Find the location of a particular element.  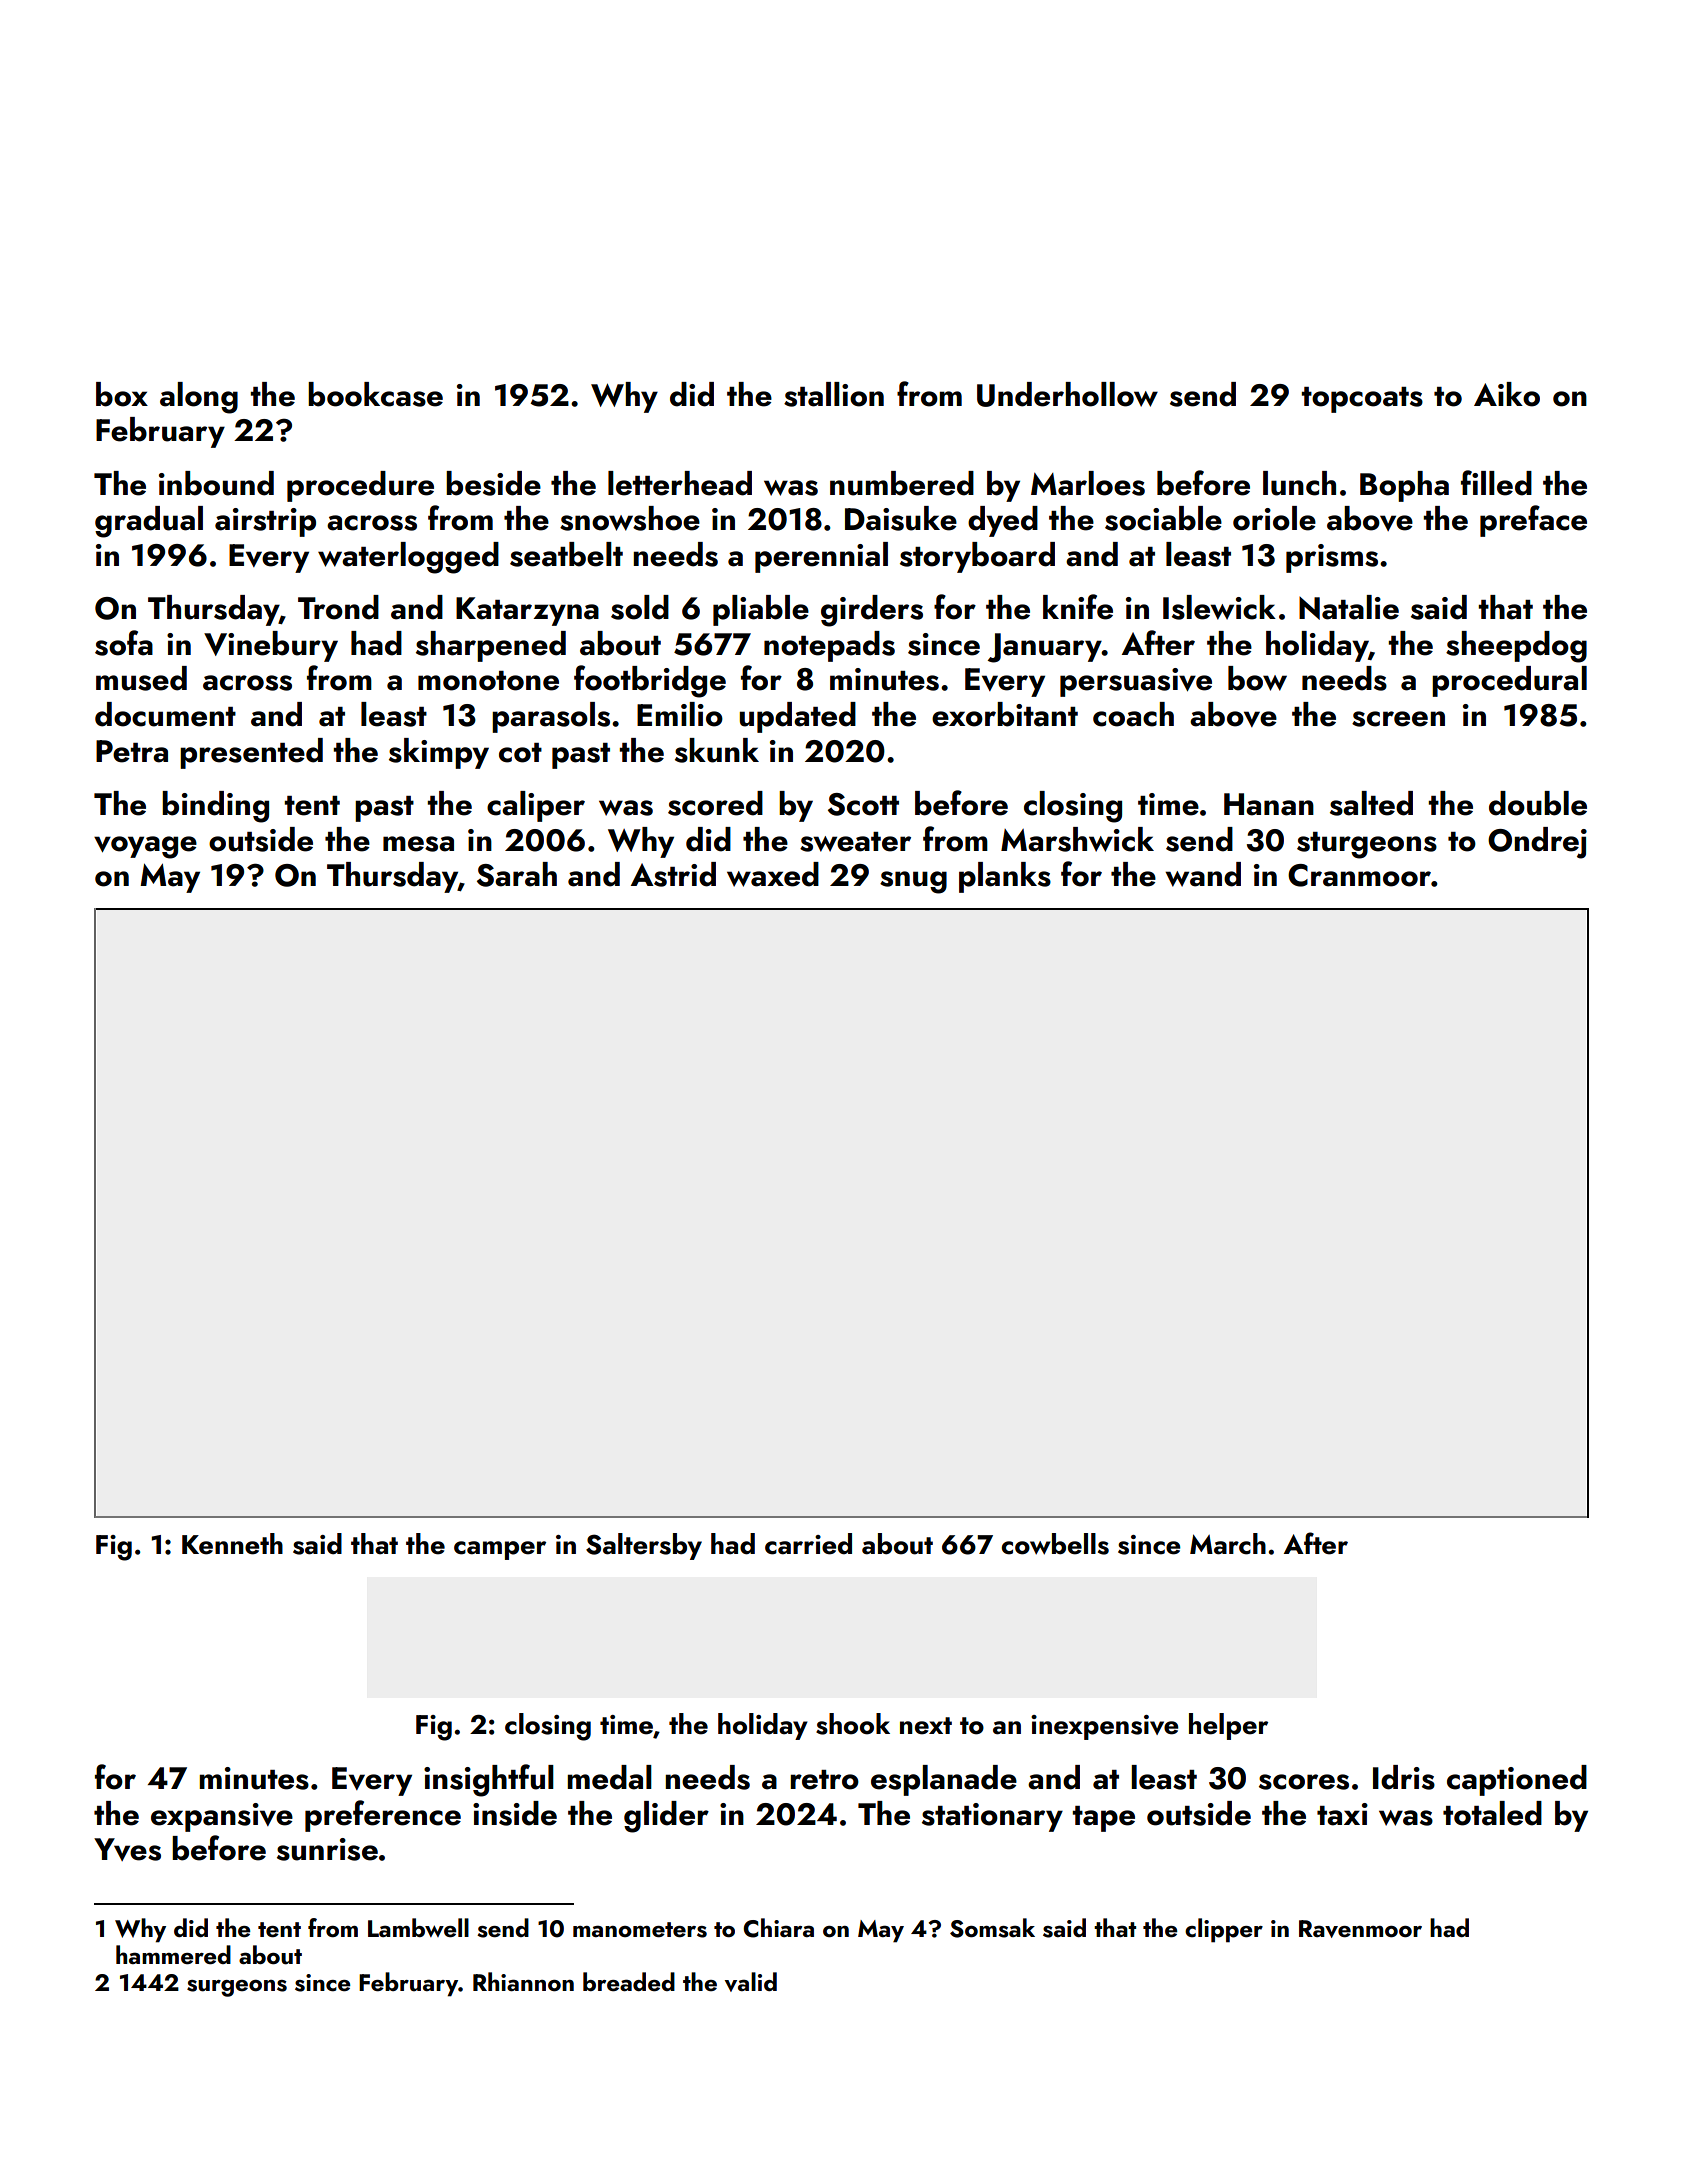

voyage is located at coordinates (145, 847).
